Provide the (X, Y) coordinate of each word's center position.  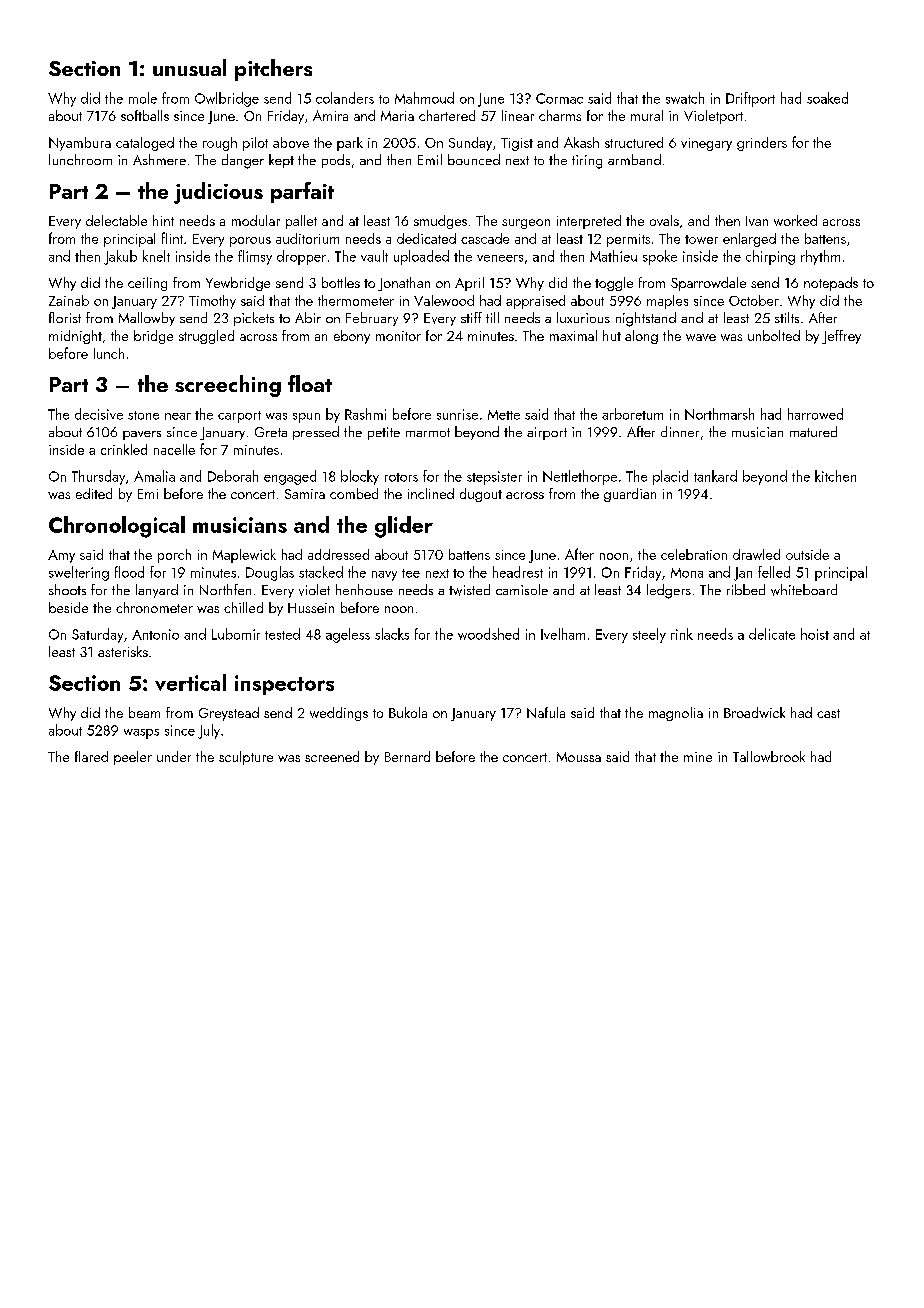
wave (701, 337)
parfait (302, 192)
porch (174, 556)
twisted (469, 590)
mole (143, 98)
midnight (75, 337)
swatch (685, 98)
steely (649, 635)
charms (560, 115)
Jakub (120, 257)
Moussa (579, 757)
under (174, 756)
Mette (504, 415)
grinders (762, 144)
